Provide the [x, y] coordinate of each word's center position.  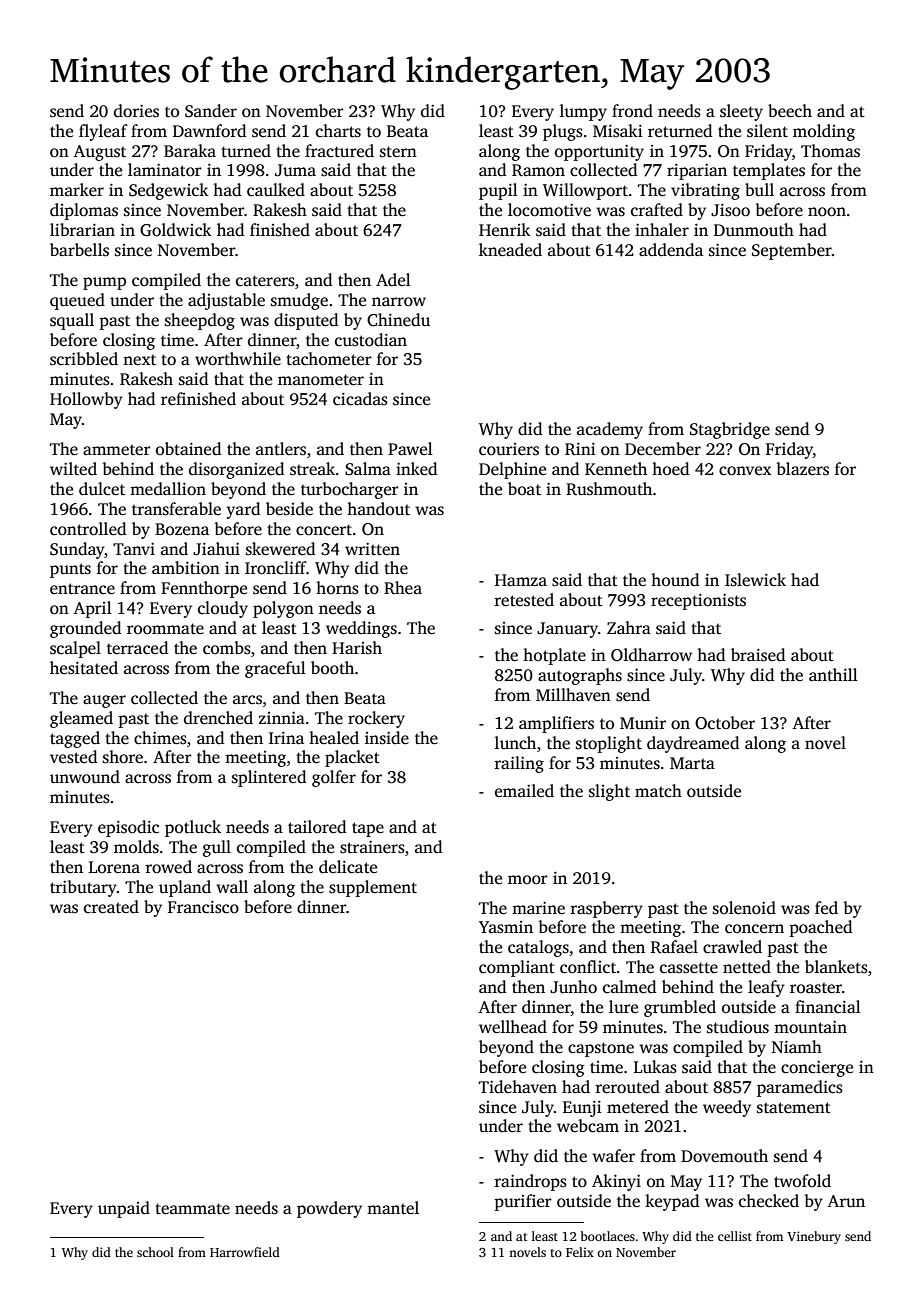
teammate [192, 1209]
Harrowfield [245, 1252]
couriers [509, 449]
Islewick [755, 580]
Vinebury [814, 1237]
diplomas [84, 211]
